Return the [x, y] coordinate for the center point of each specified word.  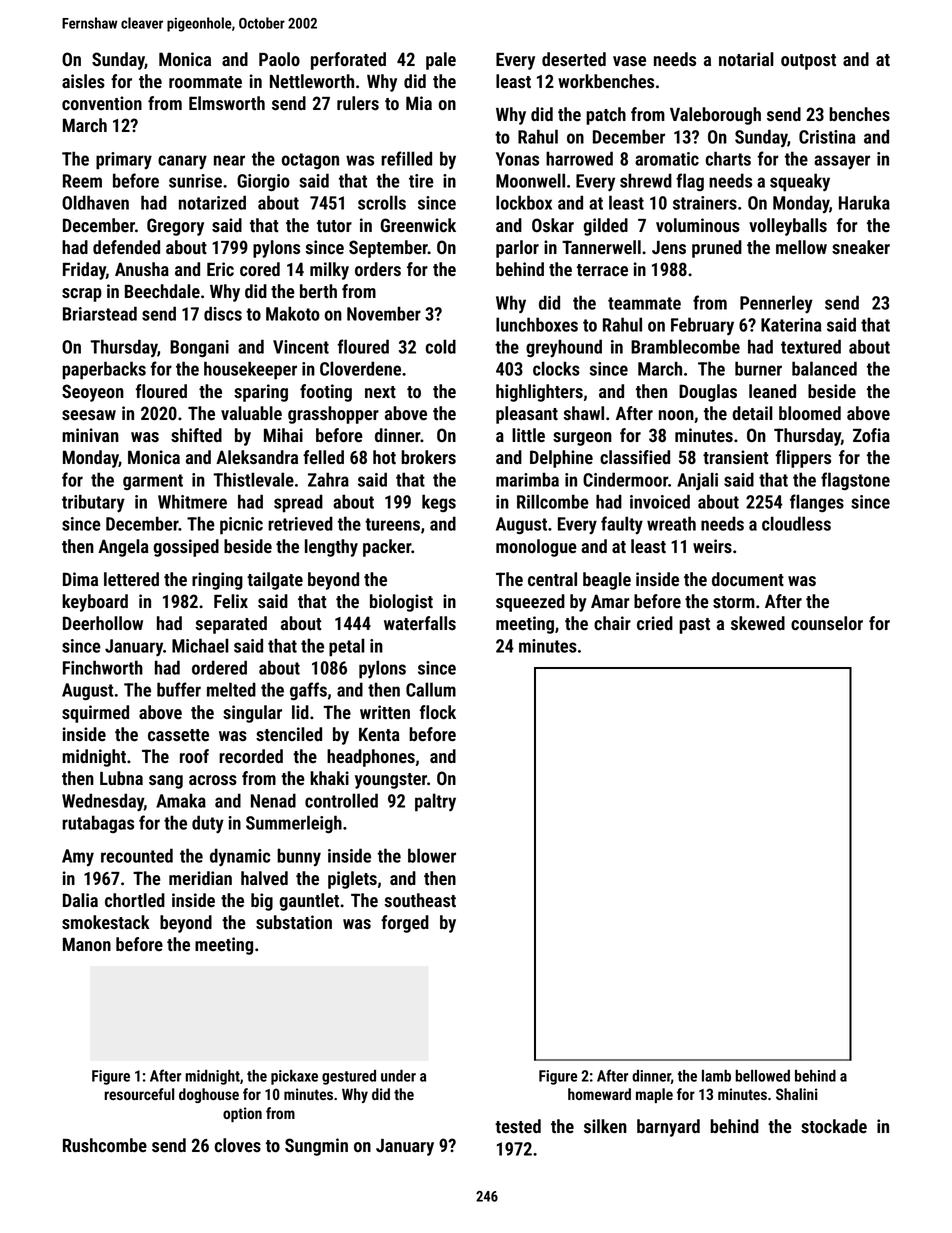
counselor [827, 623]
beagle [607, 581]
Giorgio [263, 183]
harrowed [579, 158]
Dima [80, 579]
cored [260, 269]
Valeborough [715, 116]
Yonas [517, 159]
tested [518, 1126]
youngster [391, 781]
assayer [842, 162]
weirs [712, 546]
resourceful [139, 1094]
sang [166, 782]
